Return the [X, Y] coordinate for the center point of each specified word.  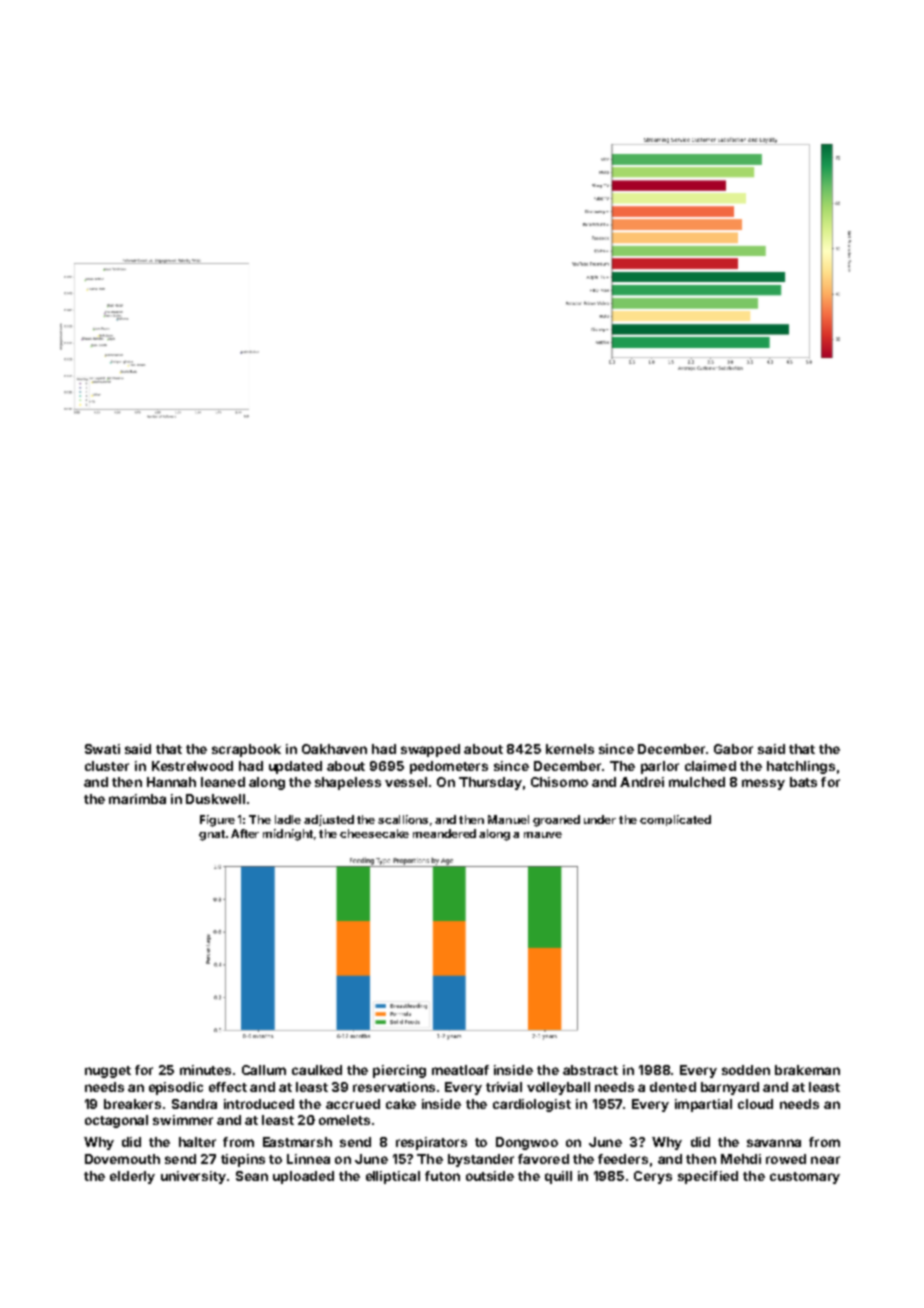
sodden [746, 1070]
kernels [570, 749]
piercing [399, 1071]
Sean [252, 1176]
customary [805, 1178]
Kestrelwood [192, 766]
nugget [108, 1072]
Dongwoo [527, 1143]
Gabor [733, 749]
